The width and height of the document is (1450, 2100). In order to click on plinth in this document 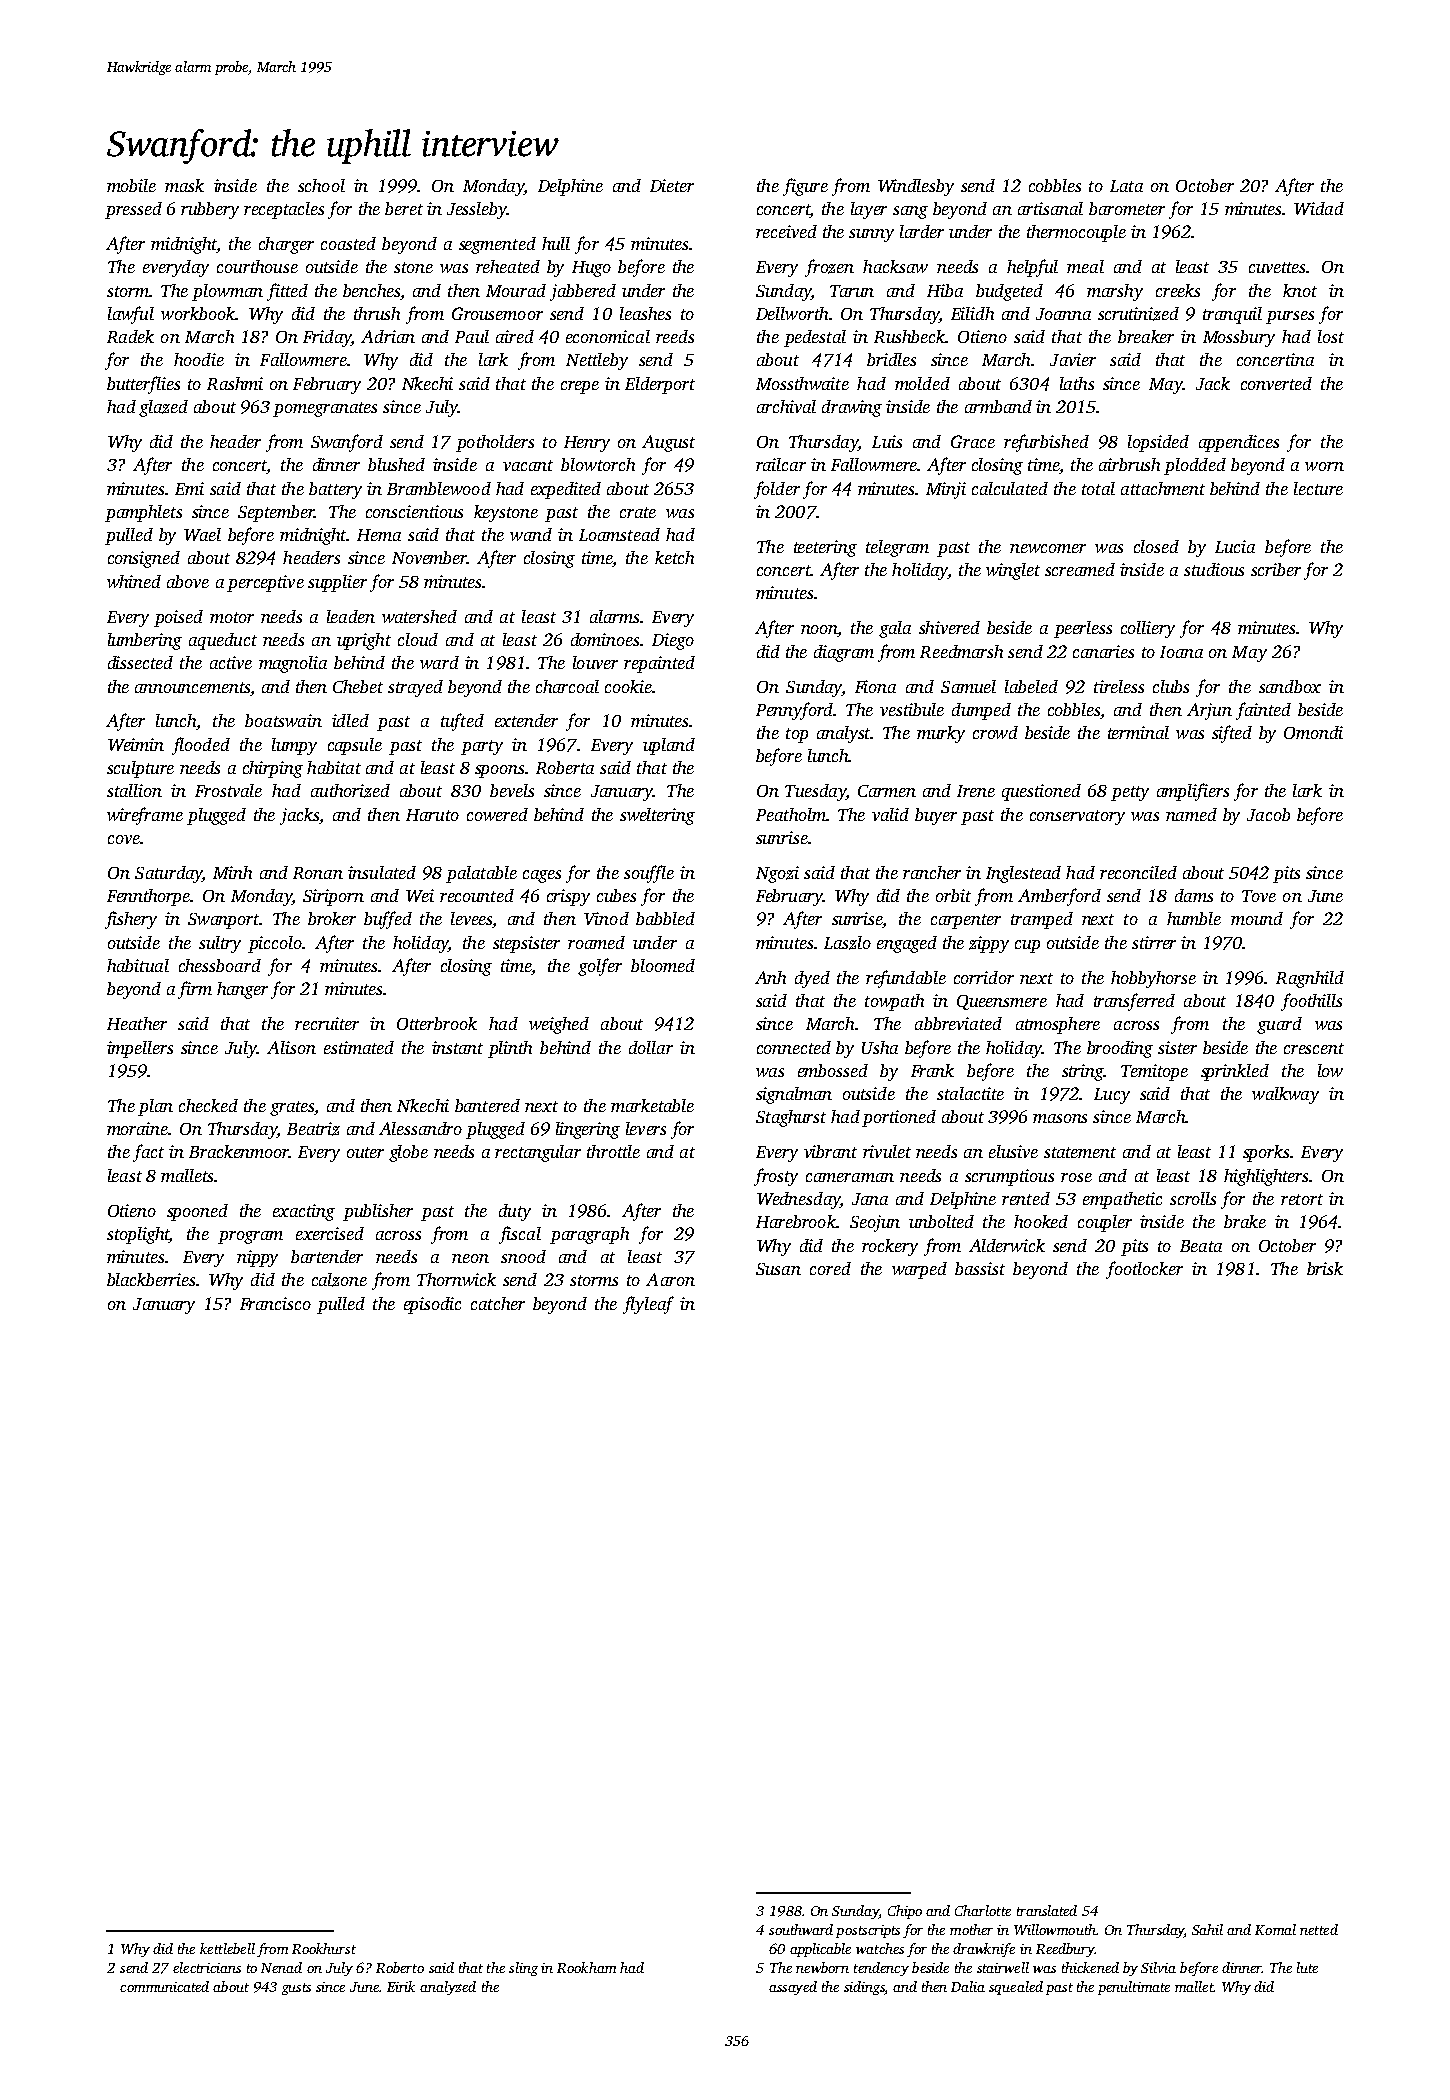, I will do `click(510, 1049)`.
